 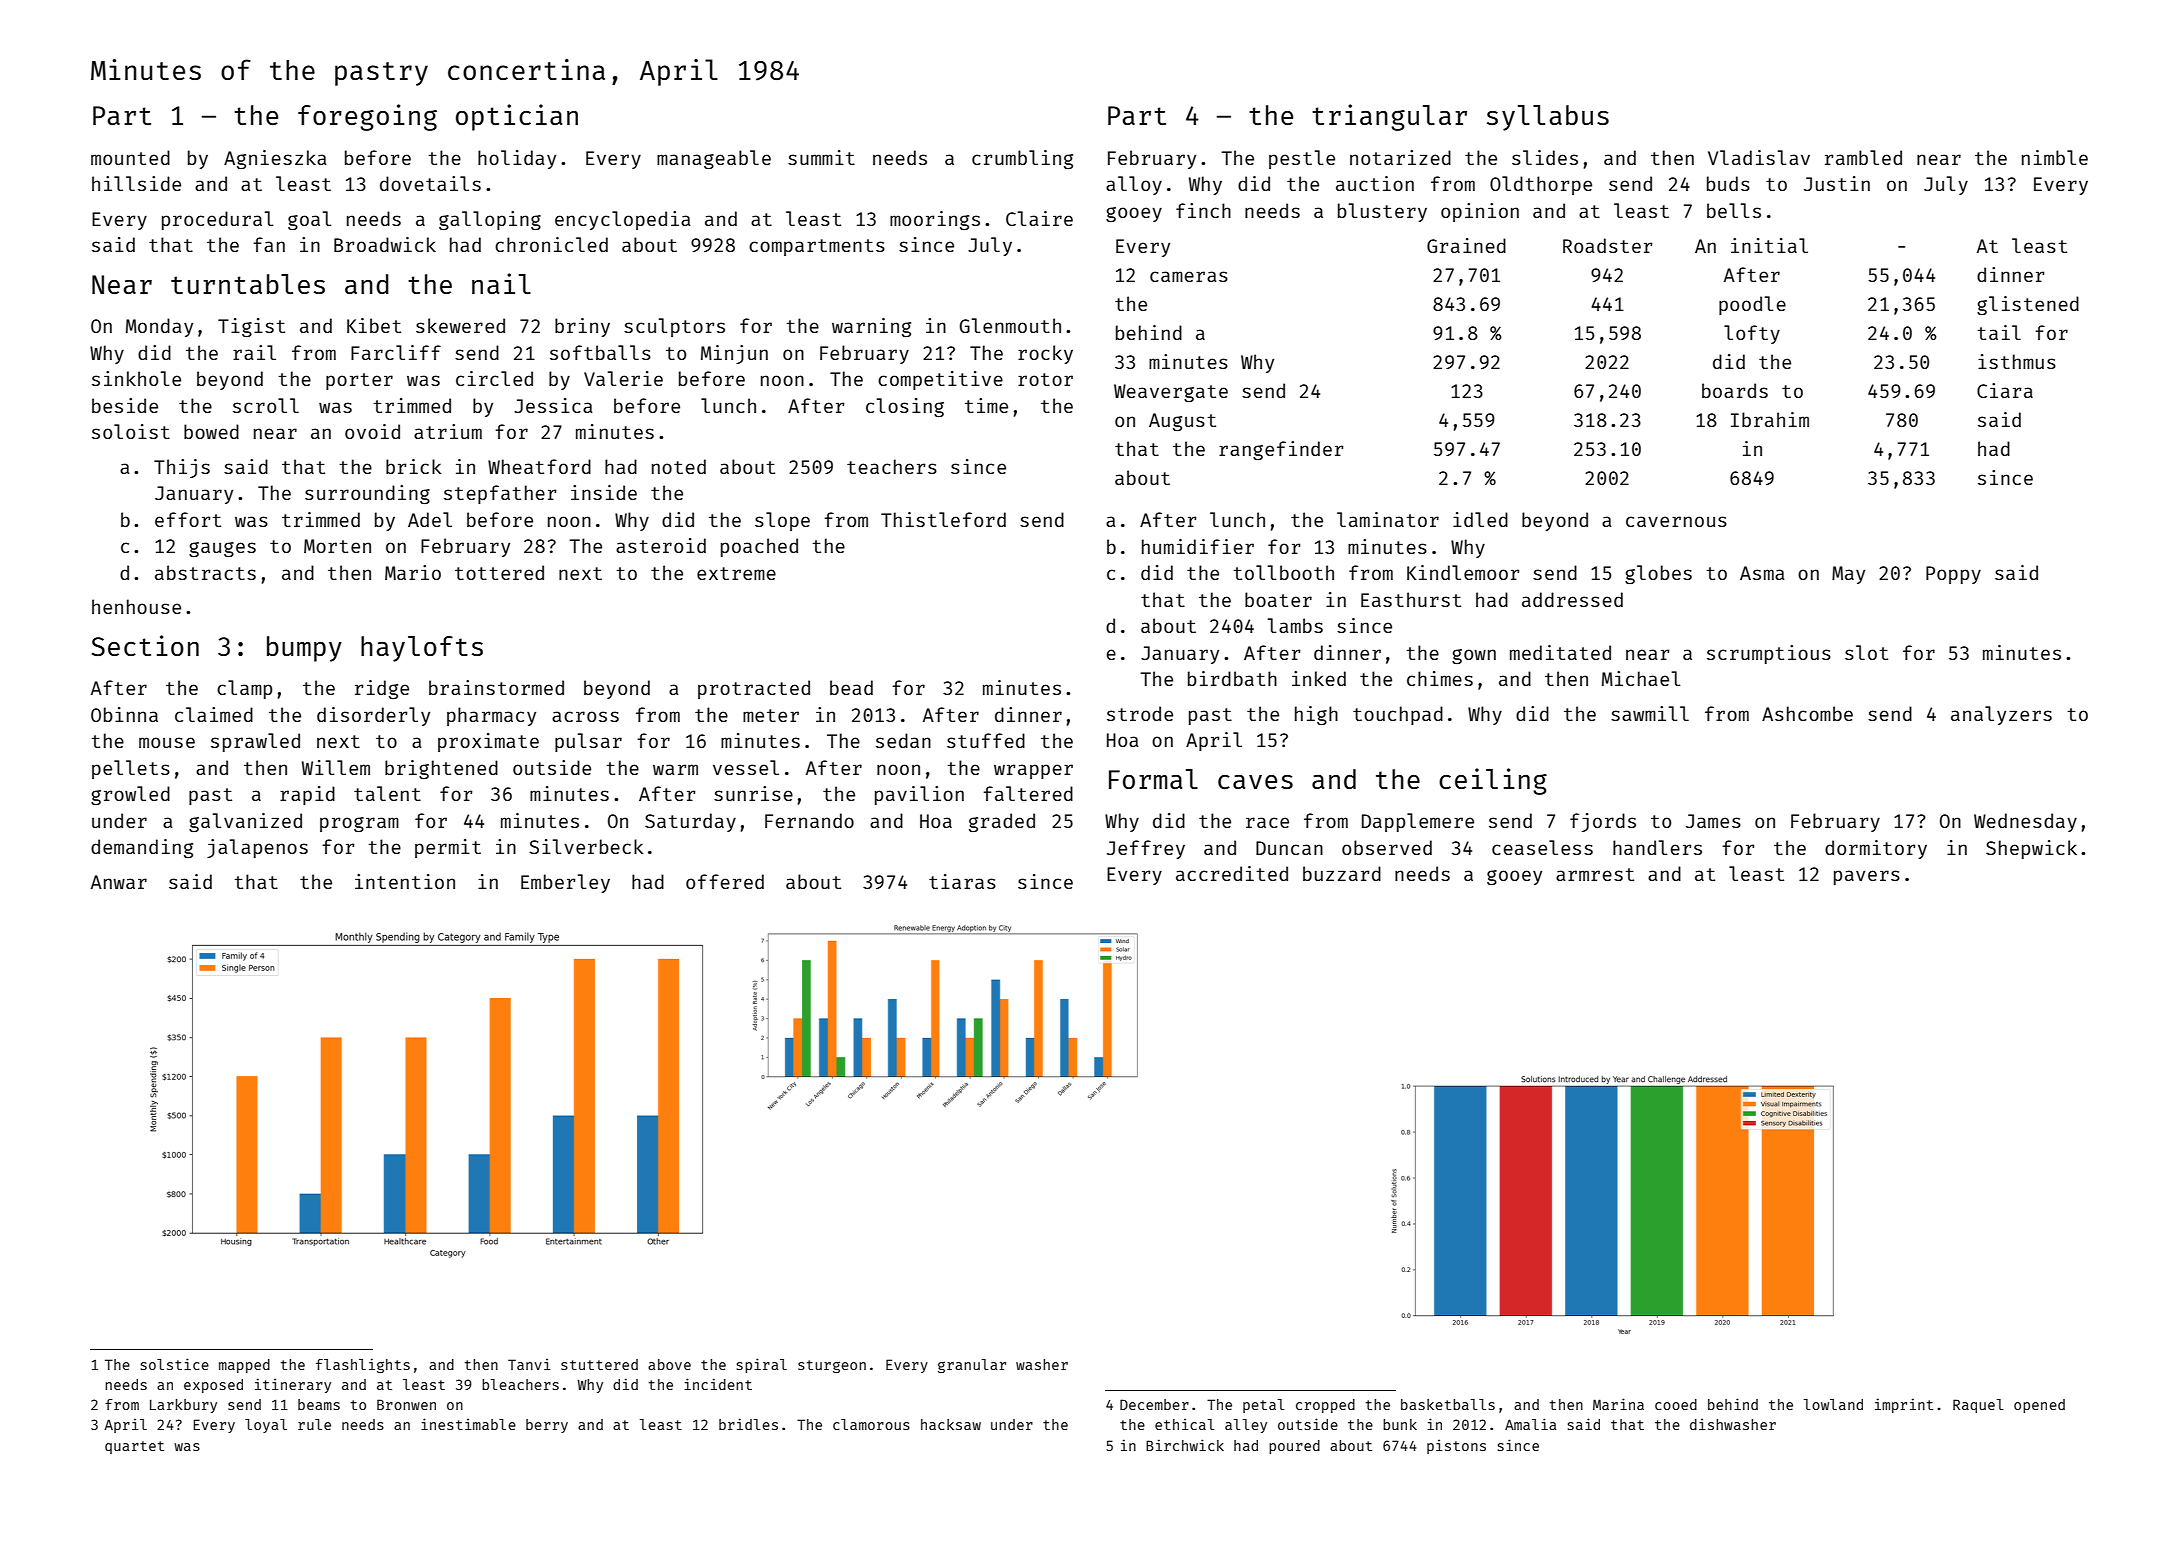 What do you see at coordinates (1232, 678) in the document?
I see `birdbath` at bounding box center [1232, 678].
